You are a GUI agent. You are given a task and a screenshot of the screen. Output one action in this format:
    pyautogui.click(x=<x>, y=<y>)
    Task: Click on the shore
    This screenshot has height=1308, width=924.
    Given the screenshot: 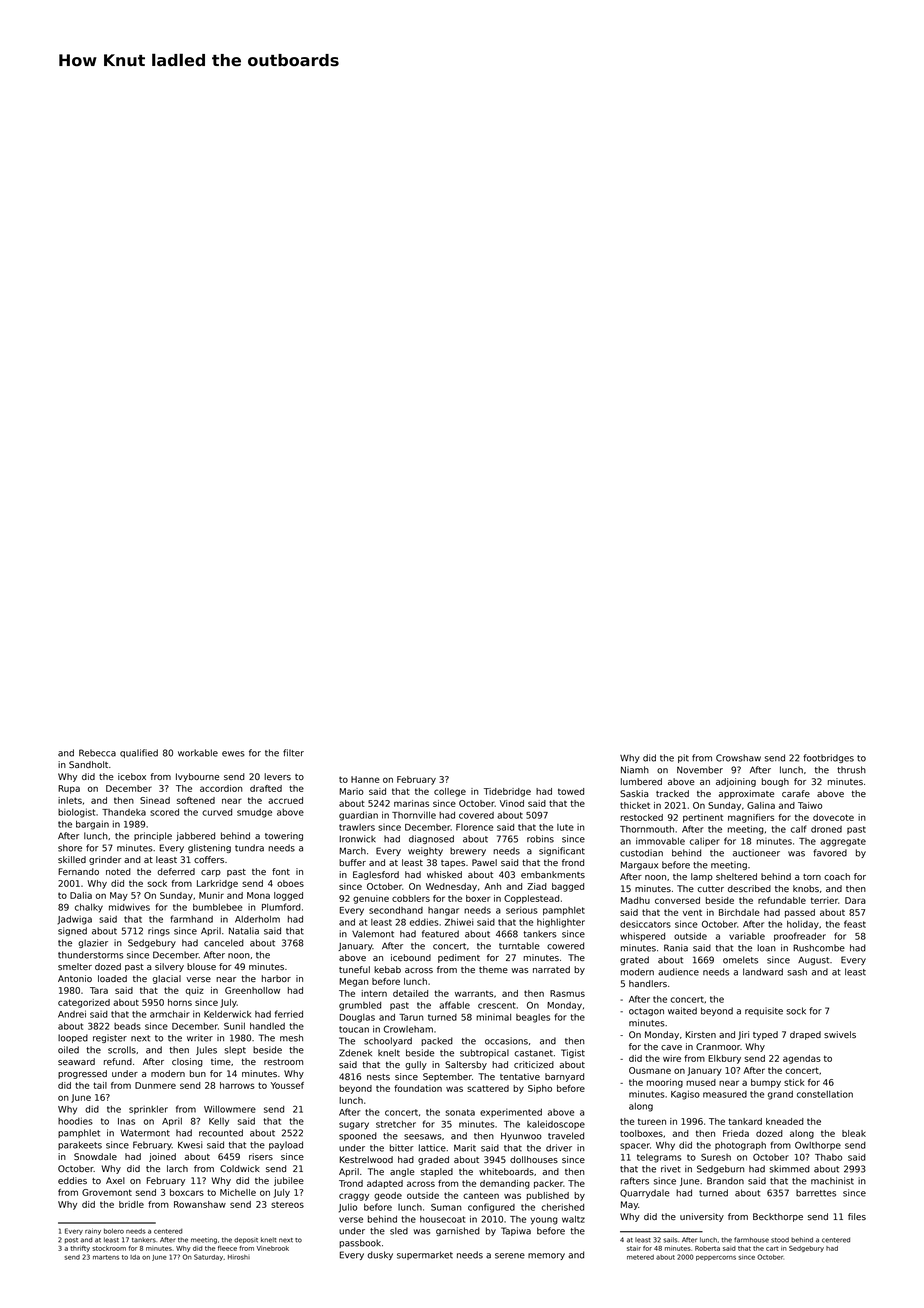 What is the action you would take?
    pyautogui.click(x=70, y=848)
